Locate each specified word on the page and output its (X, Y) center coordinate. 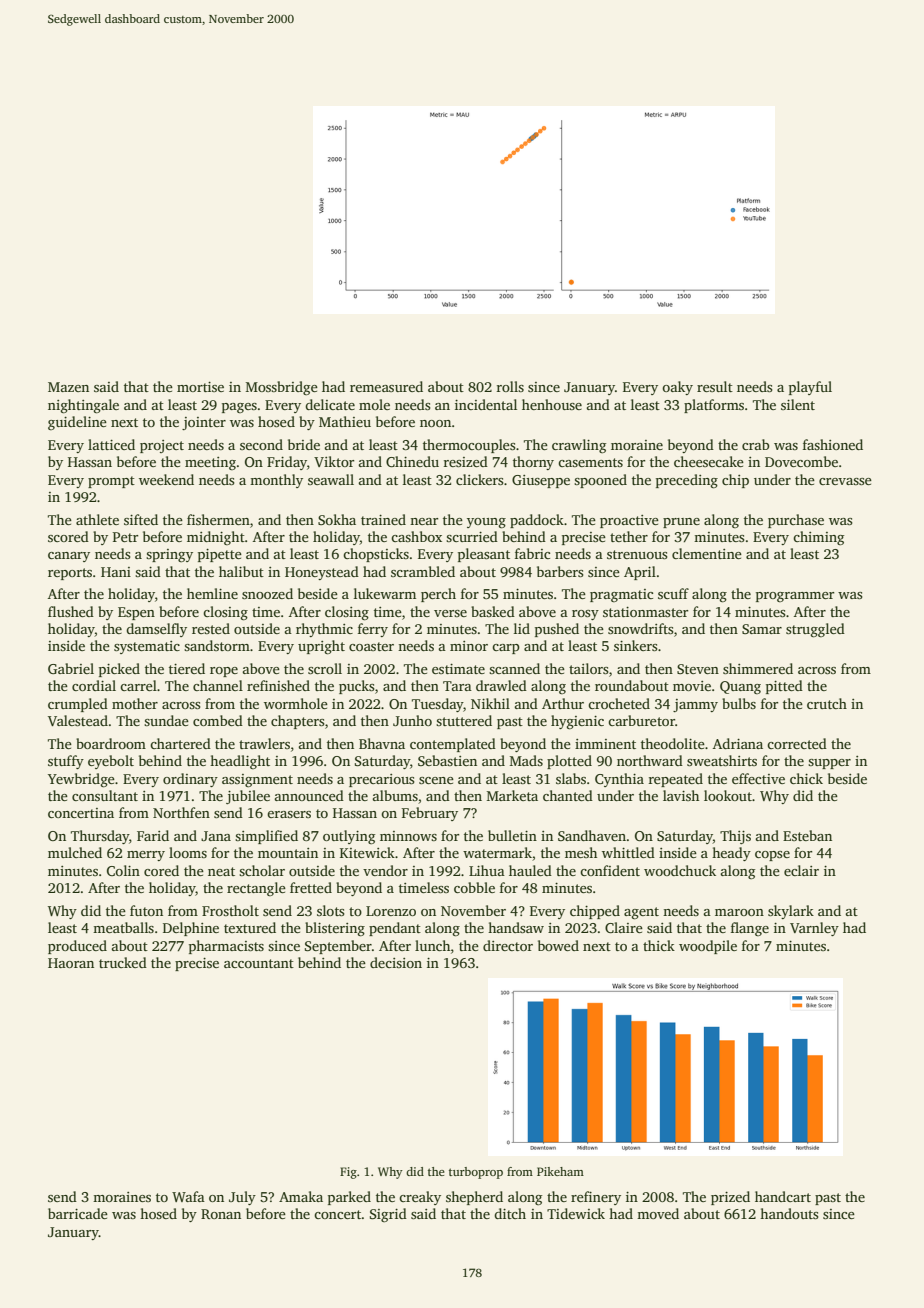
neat (221, 871)
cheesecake (709, 461)
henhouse (552, 404)
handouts (789, 1213)
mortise (200, 387)
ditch (510, 1213)
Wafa (188, 1196)
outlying (349, 837)
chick (806, 778)
